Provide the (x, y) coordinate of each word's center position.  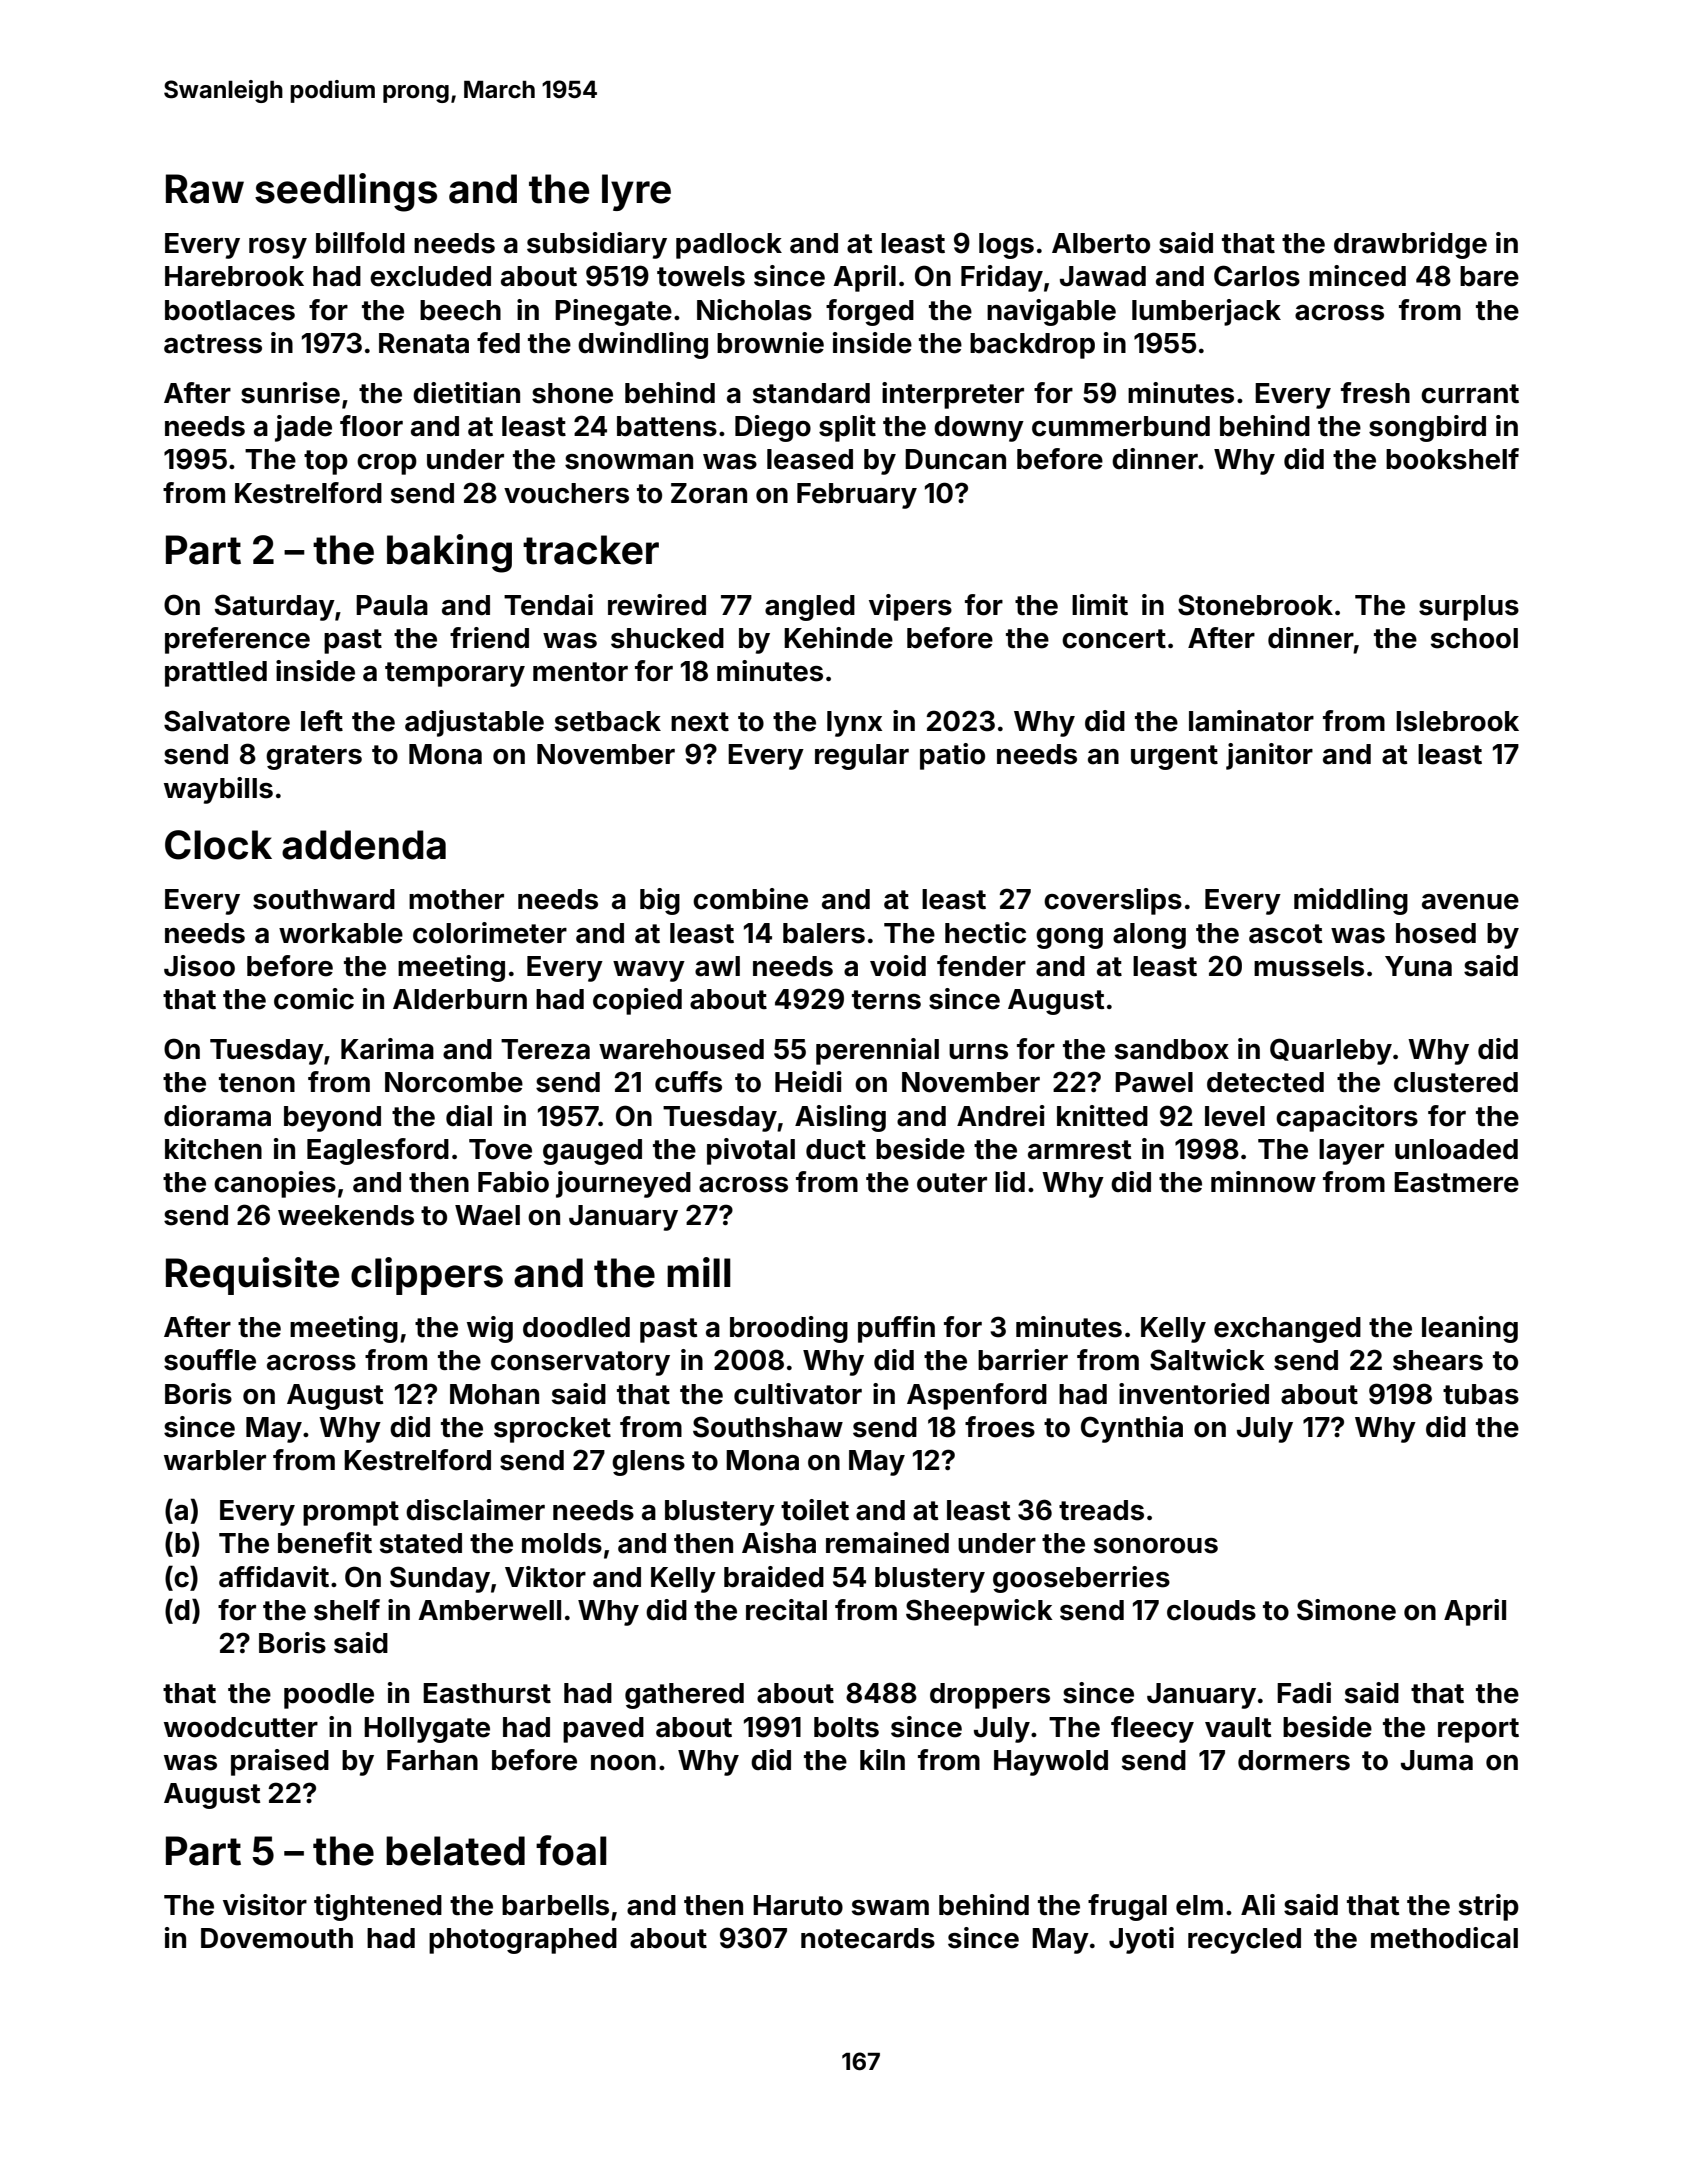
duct (836, 1149)
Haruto (798, 1905)
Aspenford (977, 1396)
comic (314, 999)
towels (701, 276)
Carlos (1257, 276)
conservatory (580, 1363)
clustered (1456, 1082)
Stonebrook (1255, 605)
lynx (854, 724)
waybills (218, 790)
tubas (1481, 1394)
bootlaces (230, 310)
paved (603, 1730)
